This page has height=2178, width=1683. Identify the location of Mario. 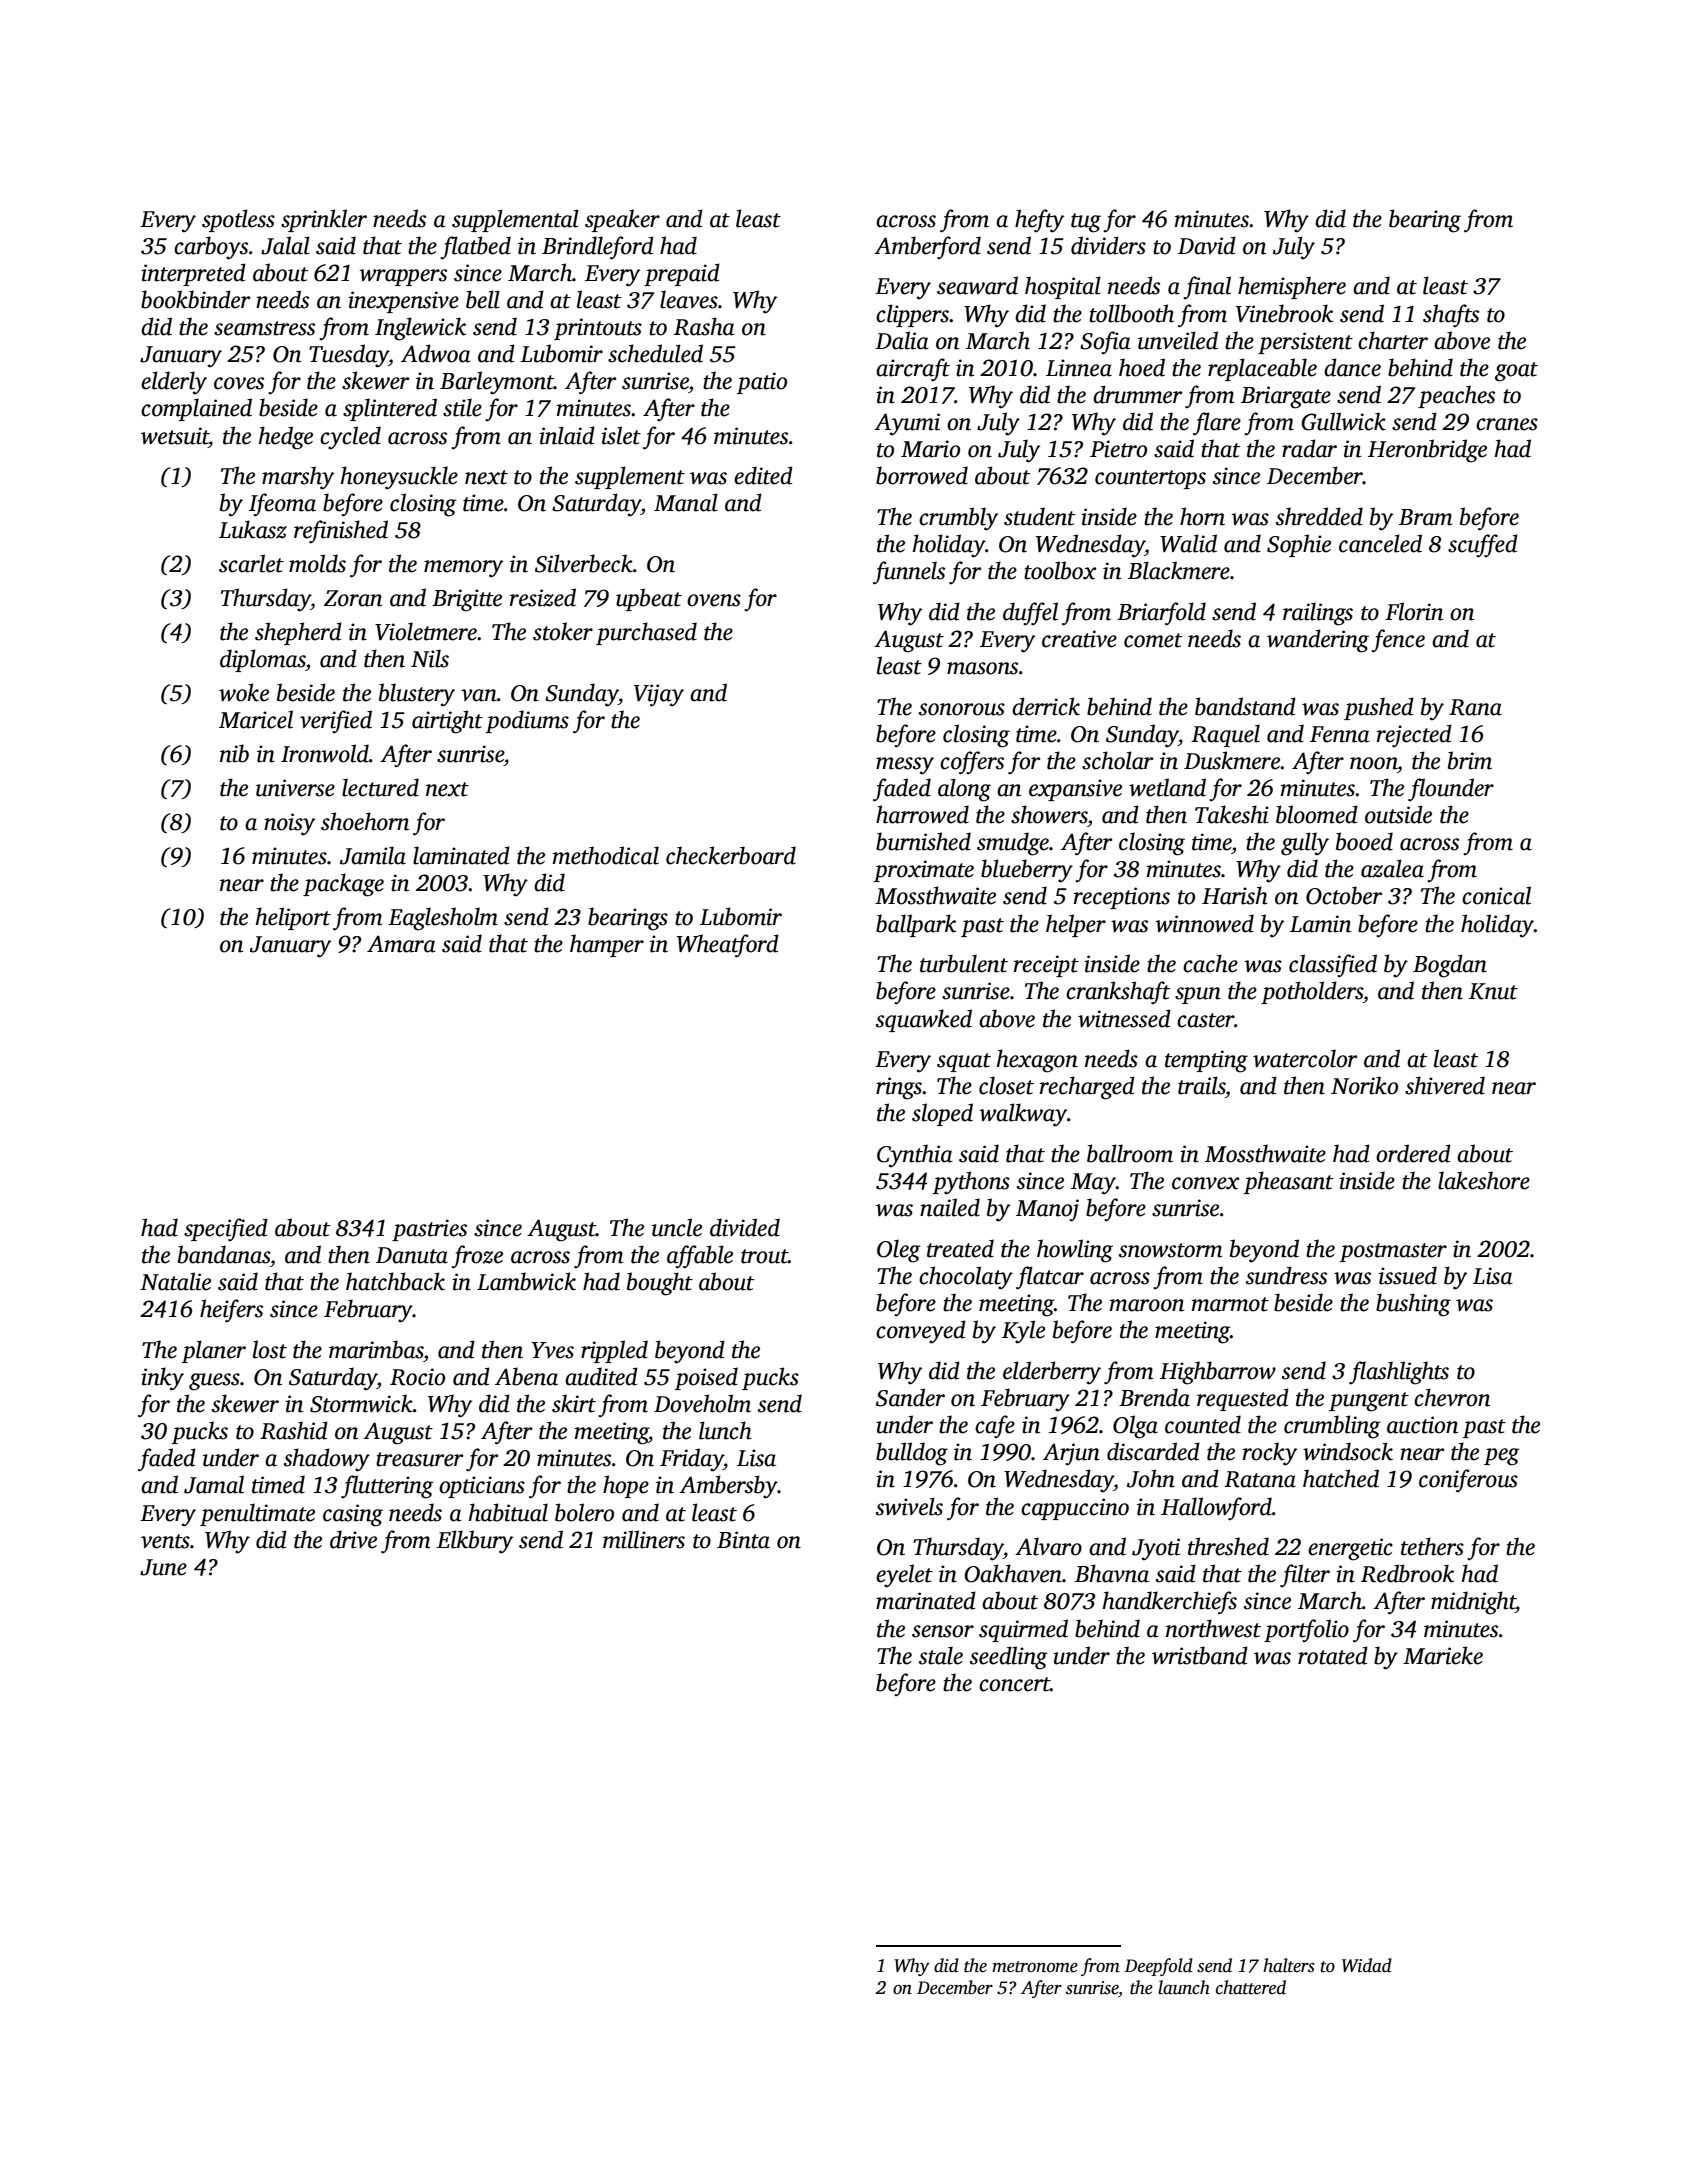
(930, 449).
